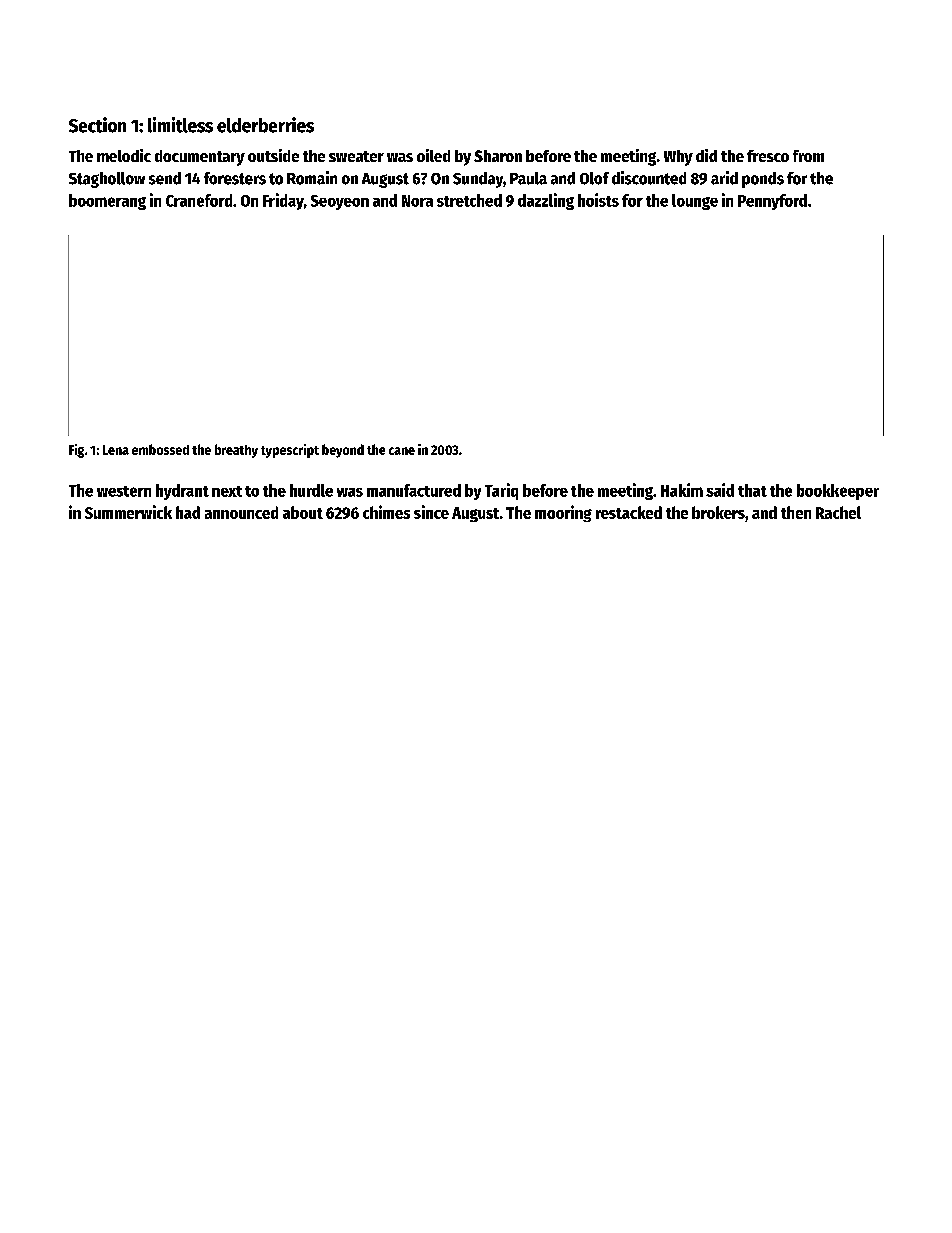 Image resolution: width=952 pixels, height=1233 pixels. I want to click on Section, so click(97, 125).
